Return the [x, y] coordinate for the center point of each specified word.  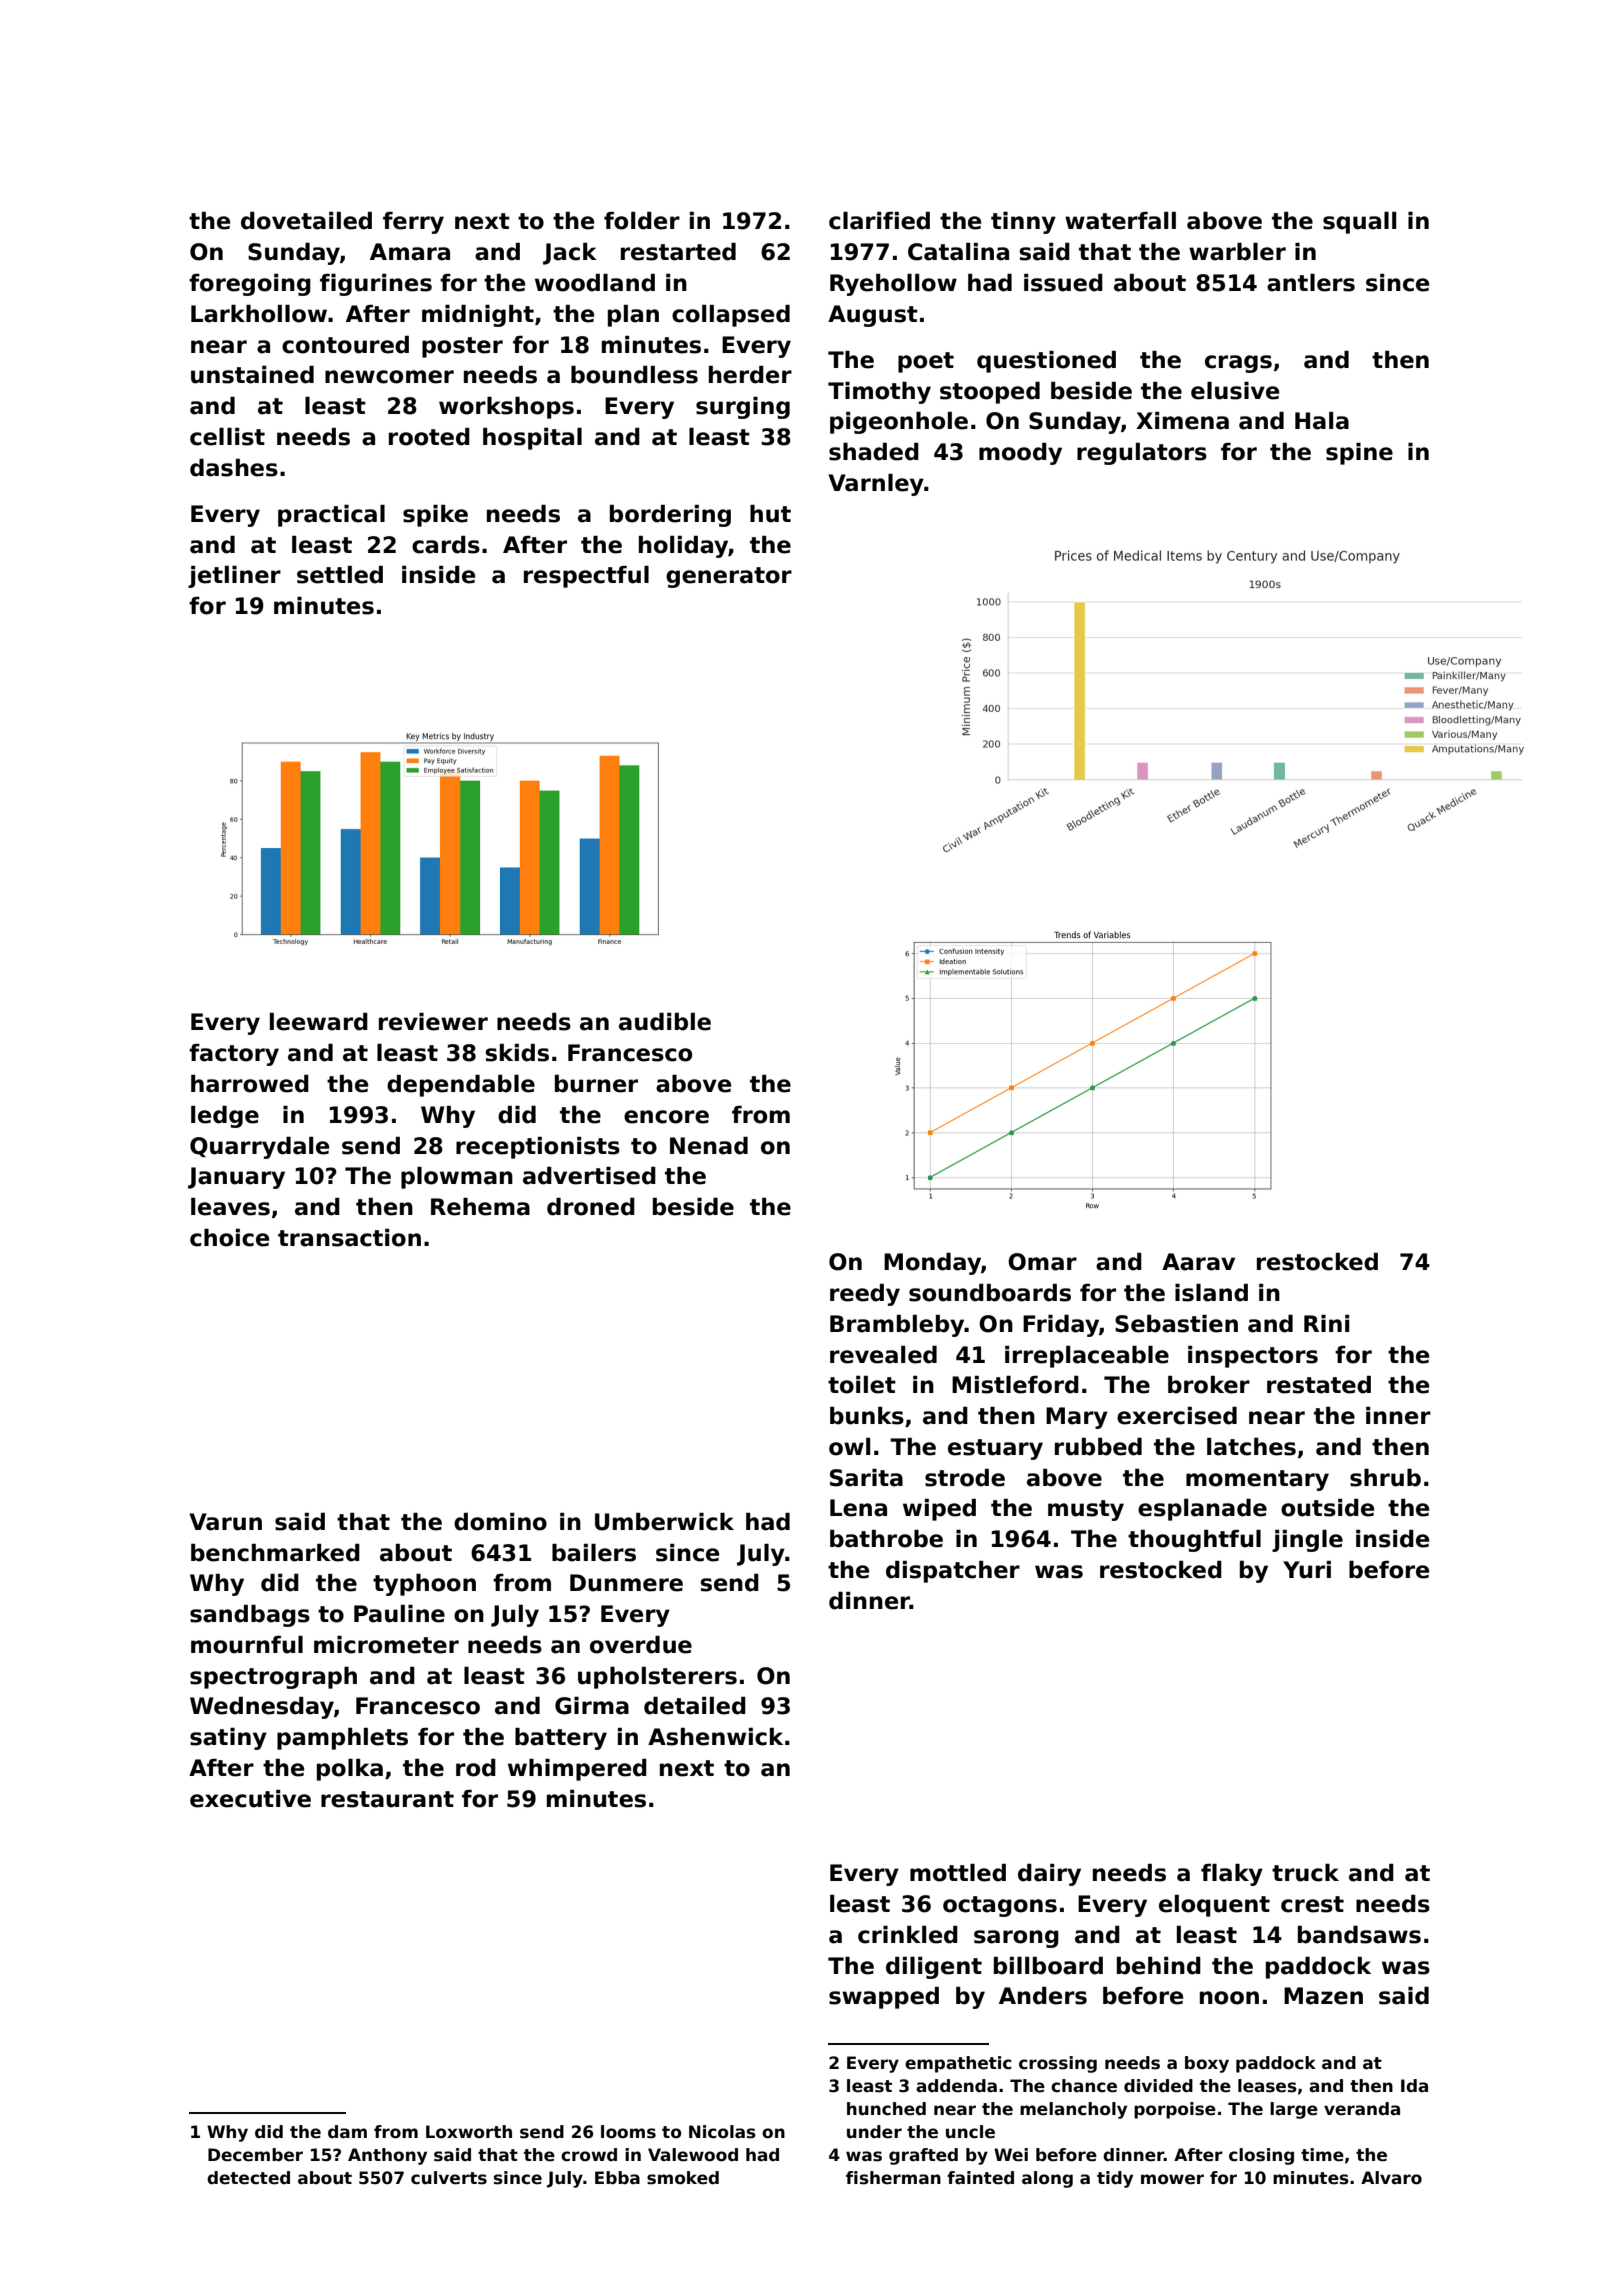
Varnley [876, 485]
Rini [1326, 1323]
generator [729, 577]
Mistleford [1015, 1385]
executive [250, 1799]
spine [1359, 454]
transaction [349, 1238]
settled [340, 575]
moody [1020, 454]
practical [331, 516]
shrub [1385, 1478]
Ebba [617, 2178]
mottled [958, 1873]
